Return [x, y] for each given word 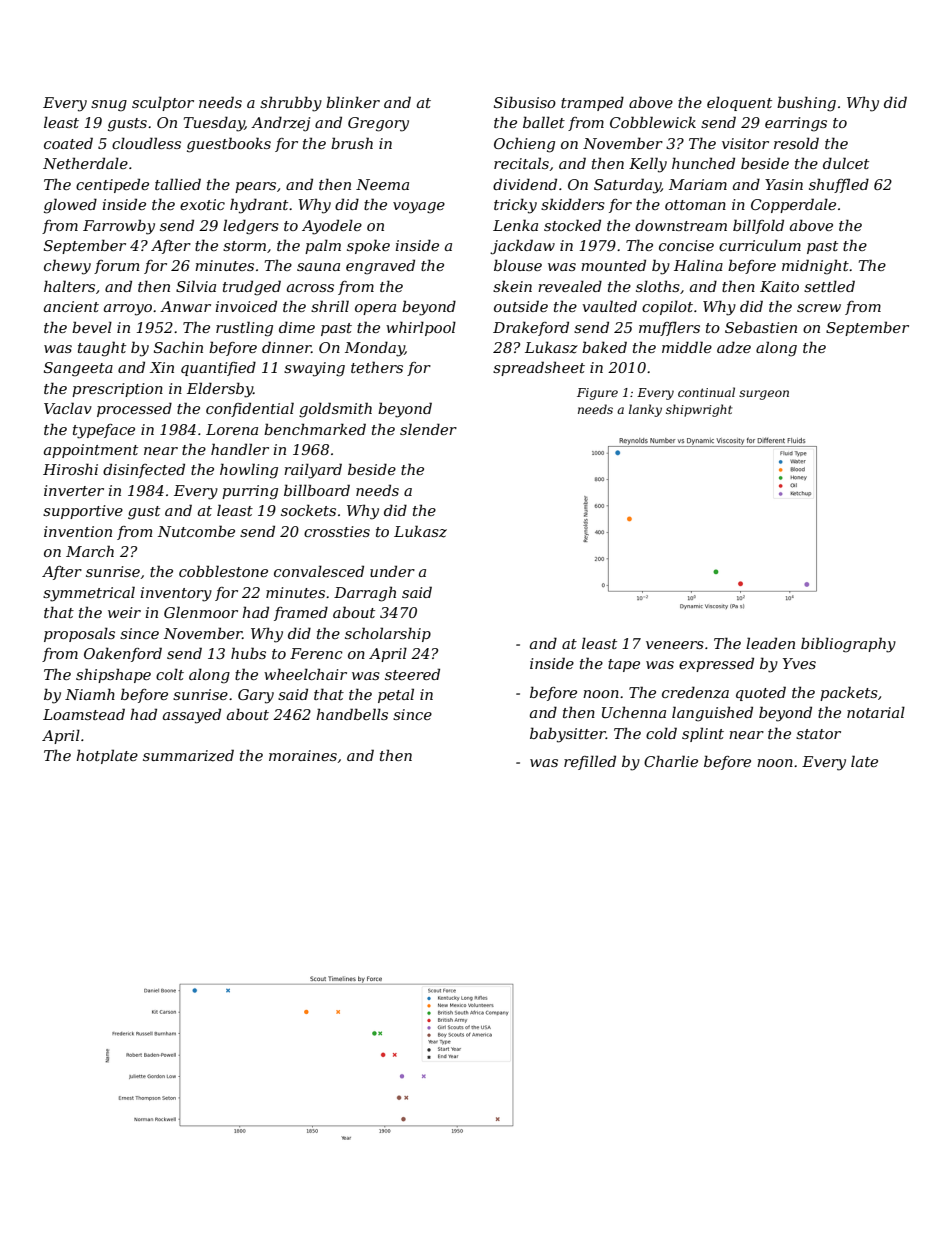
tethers [377, 367]
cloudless [146, 143]
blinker [353, 102]
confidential [250, 409]
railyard [313, 471]
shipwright [699, 410]
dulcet [846, 163]
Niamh [90, 694]
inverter [74, 490]
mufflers [669, 328]
